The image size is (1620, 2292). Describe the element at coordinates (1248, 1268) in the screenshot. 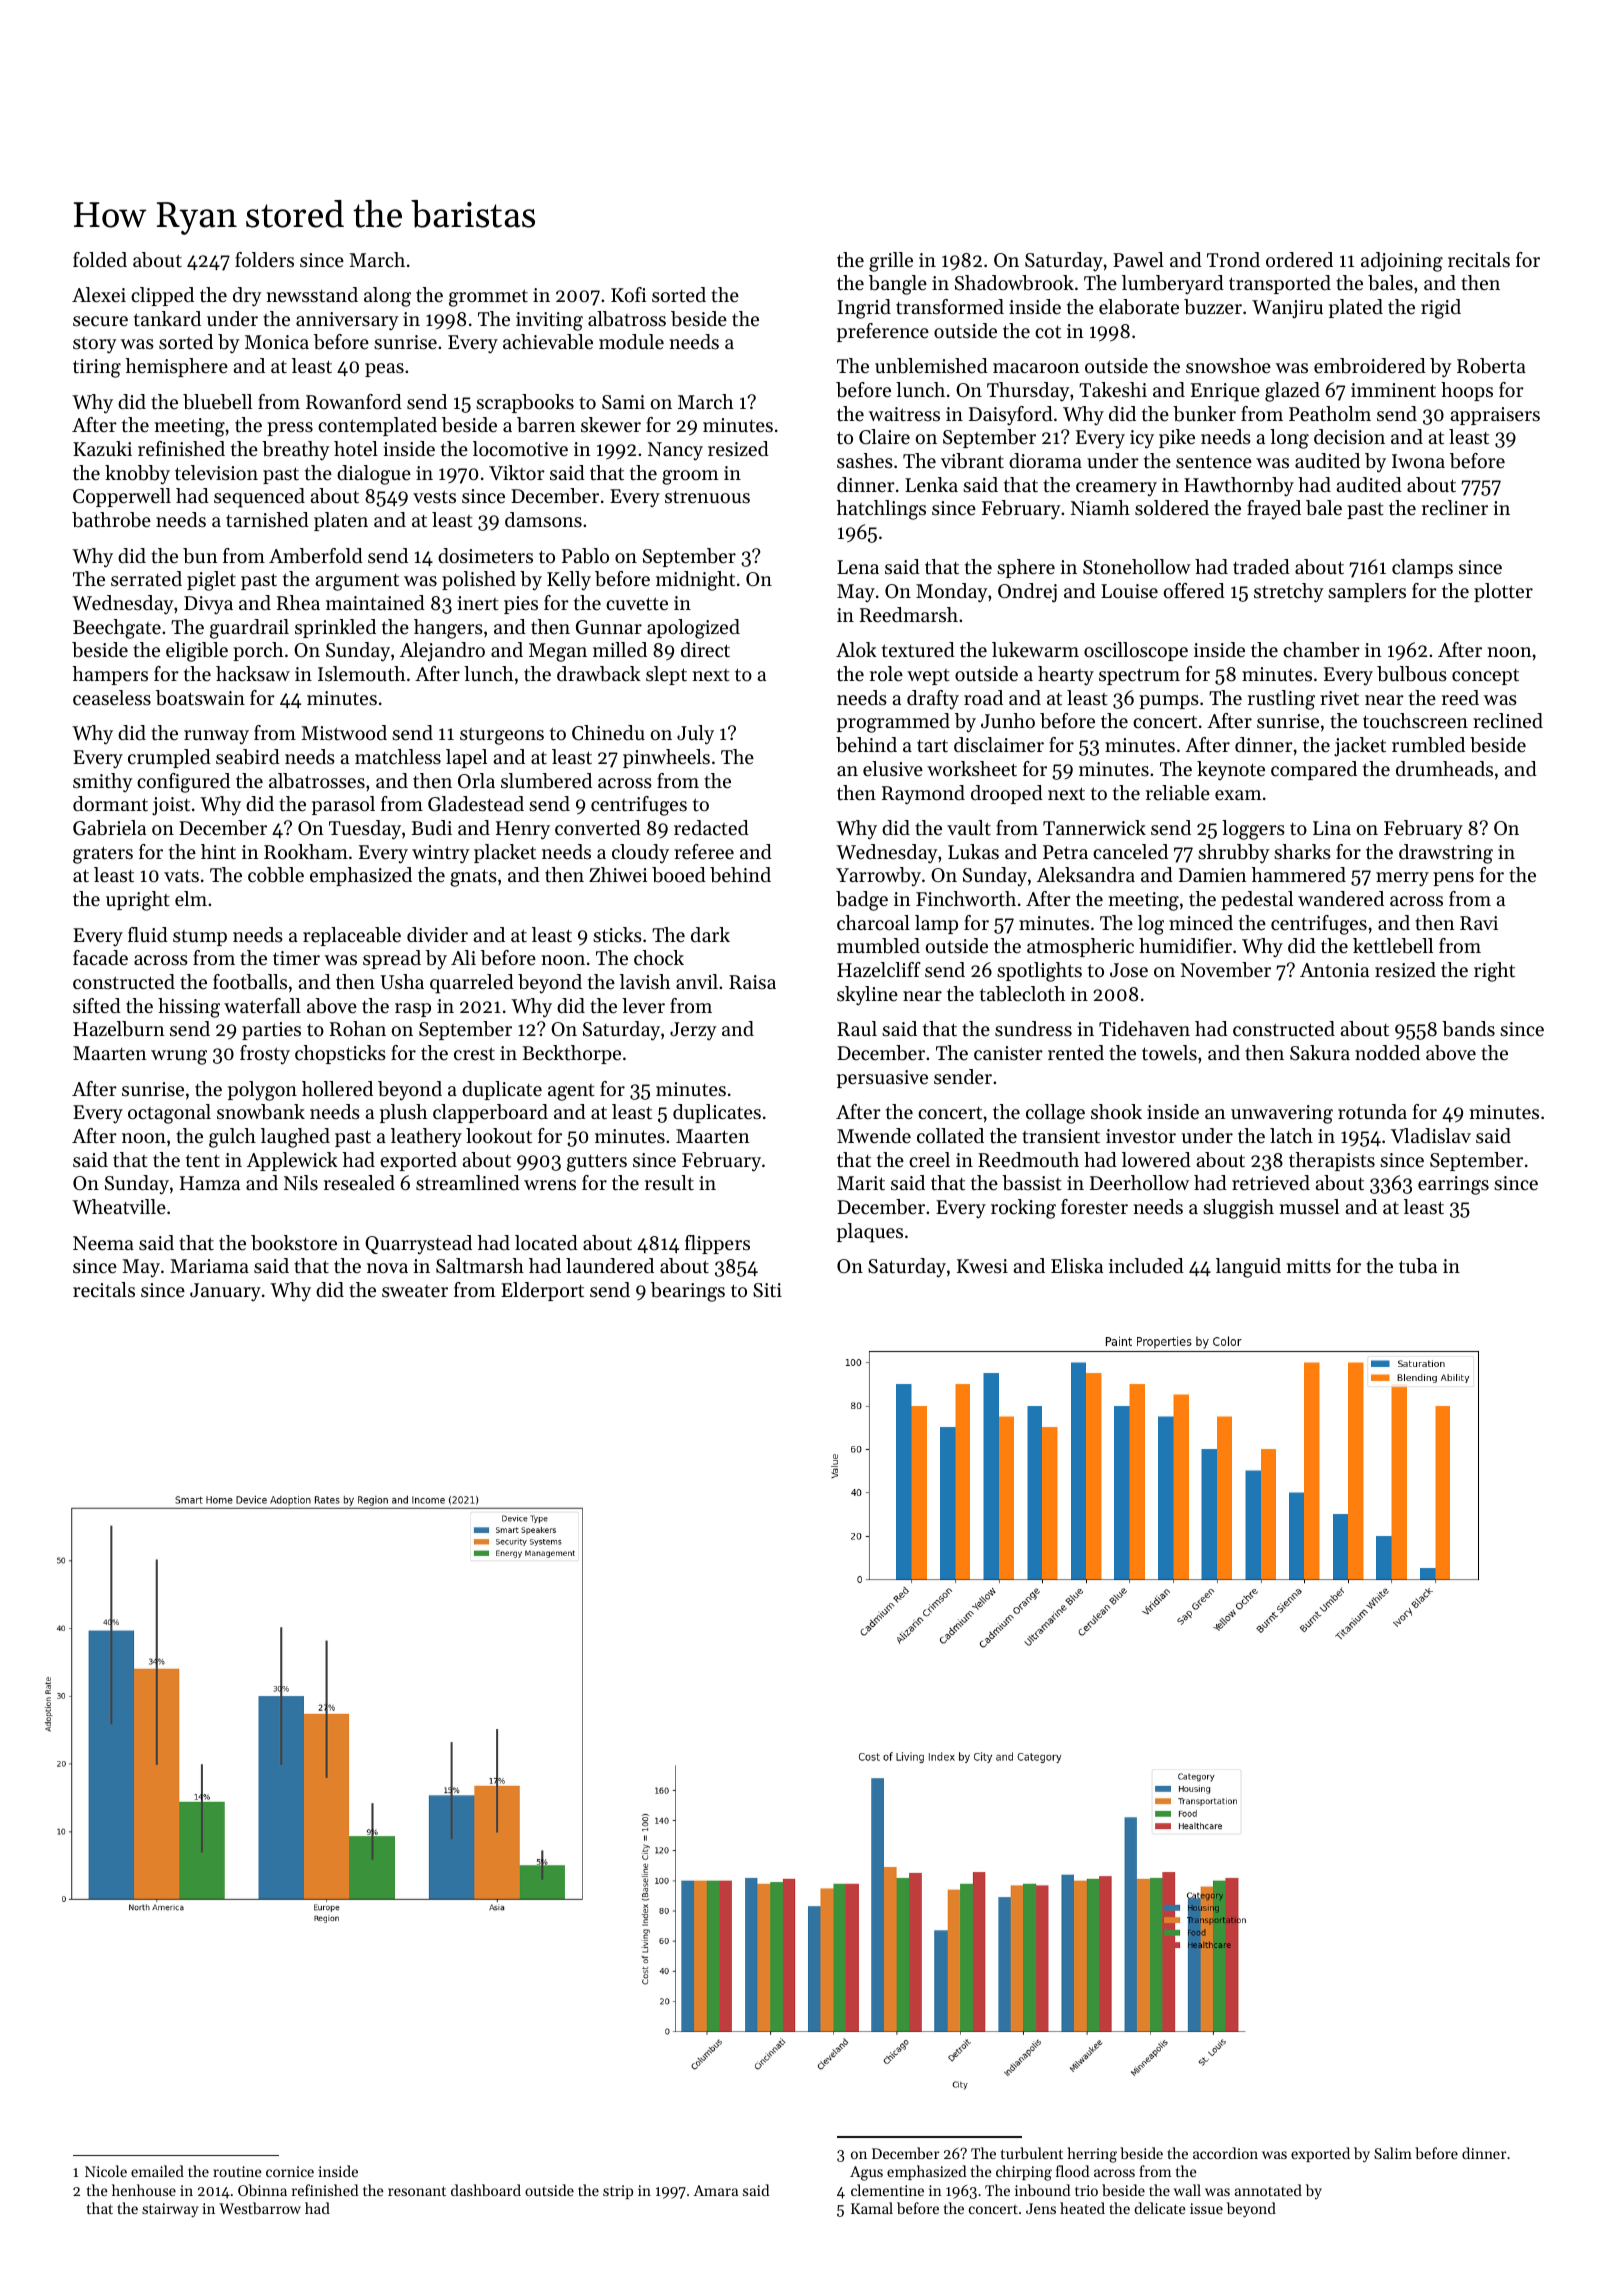

I see `languid` at that location.
